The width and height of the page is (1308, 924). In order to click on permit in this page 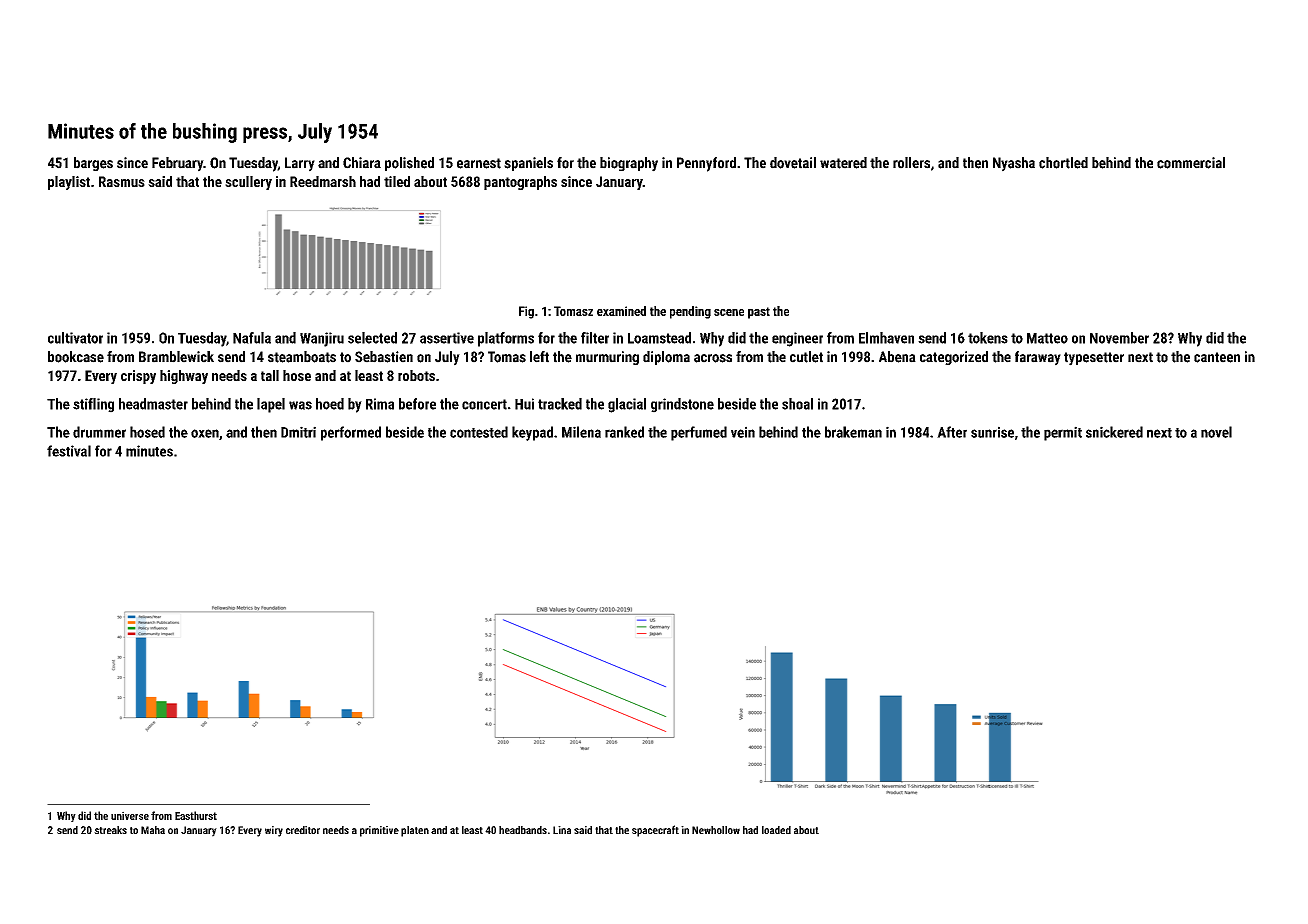, I will do `click(1063, 433)`.
